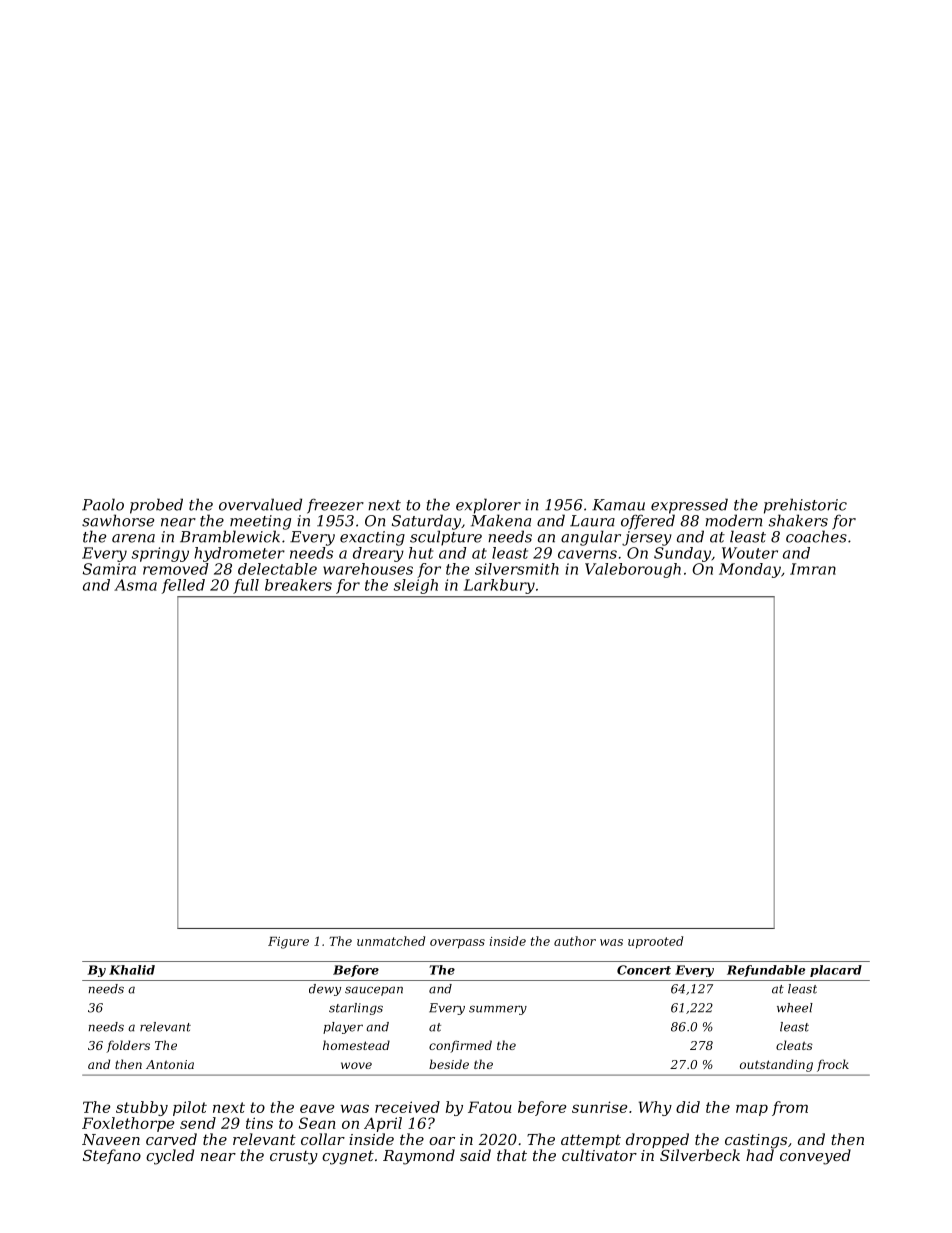 Image resolution: width=952 pixels, height=1233 pixels. What do you see at coordinates (391, 941) in the screenshot?
I see `unmatched` at bounding box center [391, 941].
